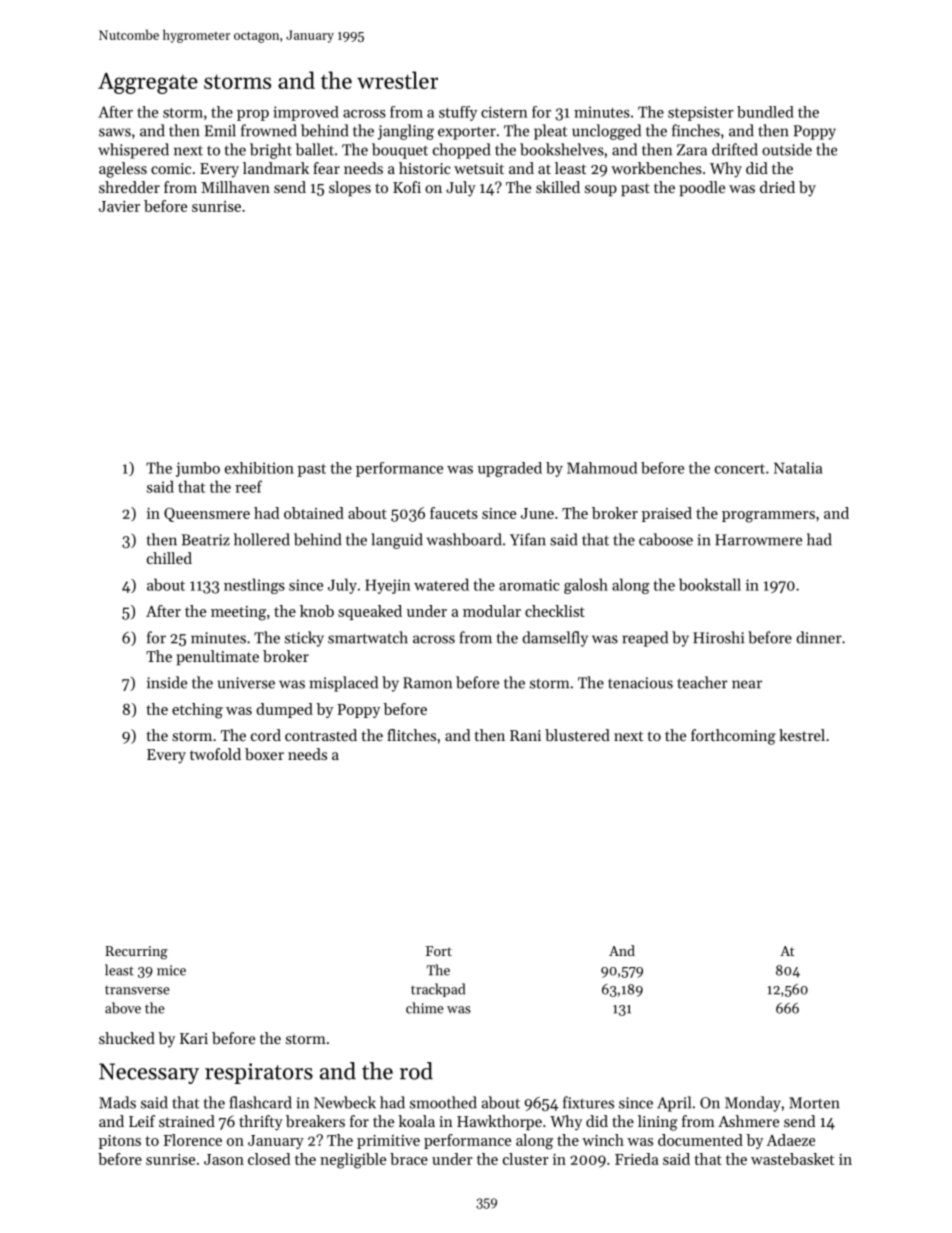 The height and width of the page is (1233, 952). I want to click on Jason, so click(224, 1159).
